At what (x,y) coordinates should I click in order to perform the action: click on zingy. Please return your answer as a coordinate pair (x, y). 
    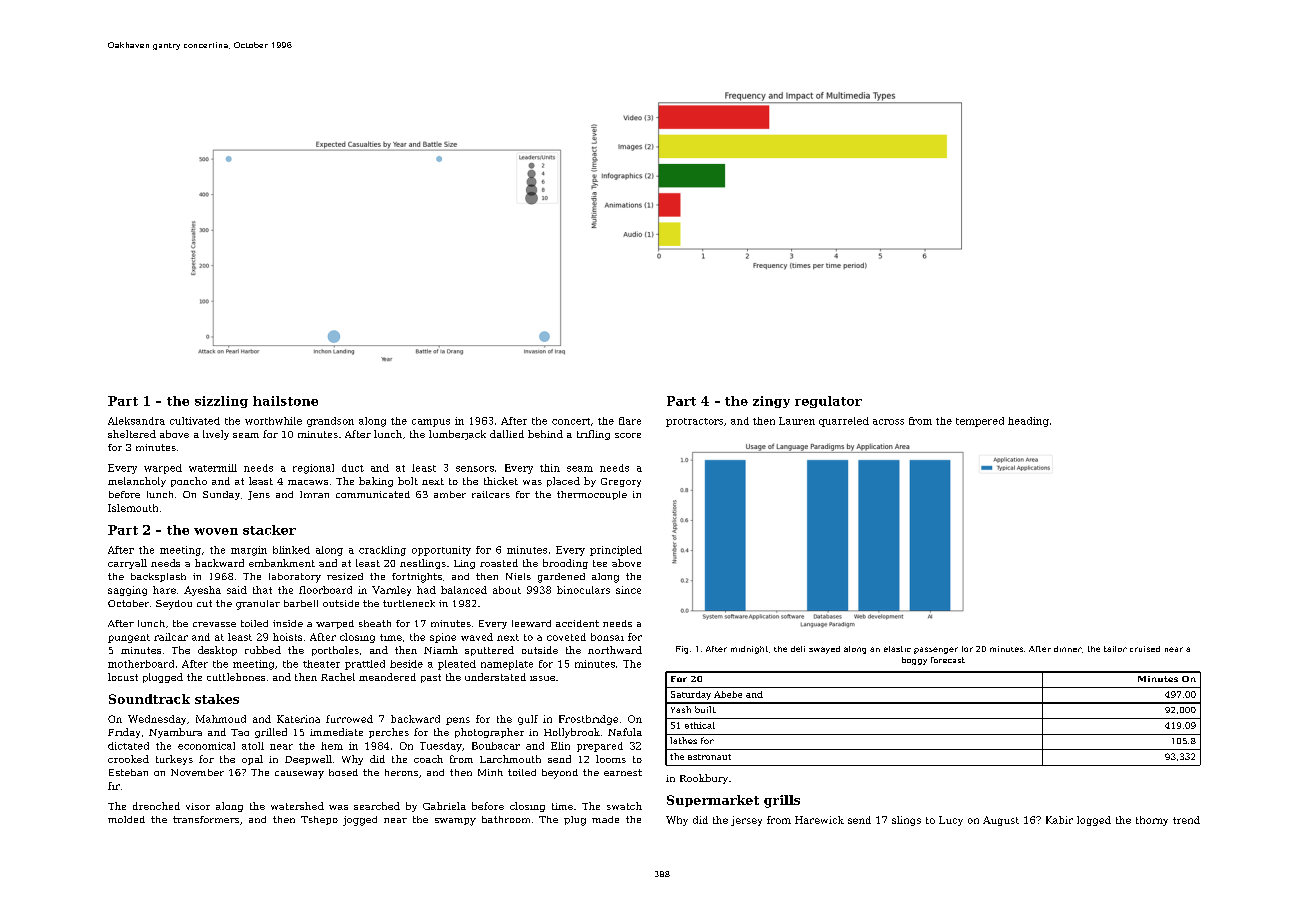
    Looking at the image, I should click on (771, 402).
